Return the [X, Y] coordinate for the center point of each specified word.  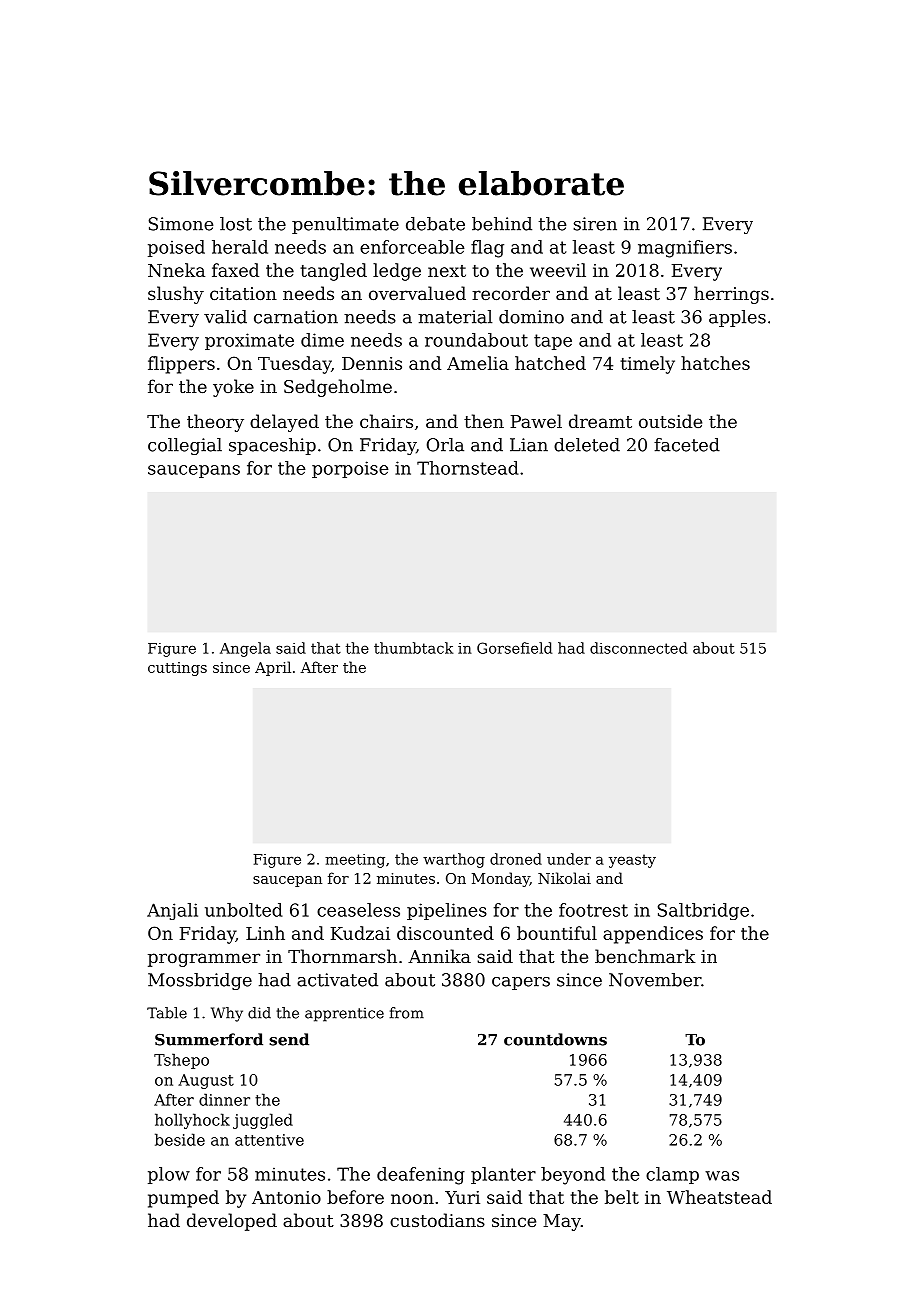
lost [236, 224]
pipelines [447, 911]
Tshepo [181, 1061]
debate [435, 224]
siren [595, 224]
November [655, 980]
